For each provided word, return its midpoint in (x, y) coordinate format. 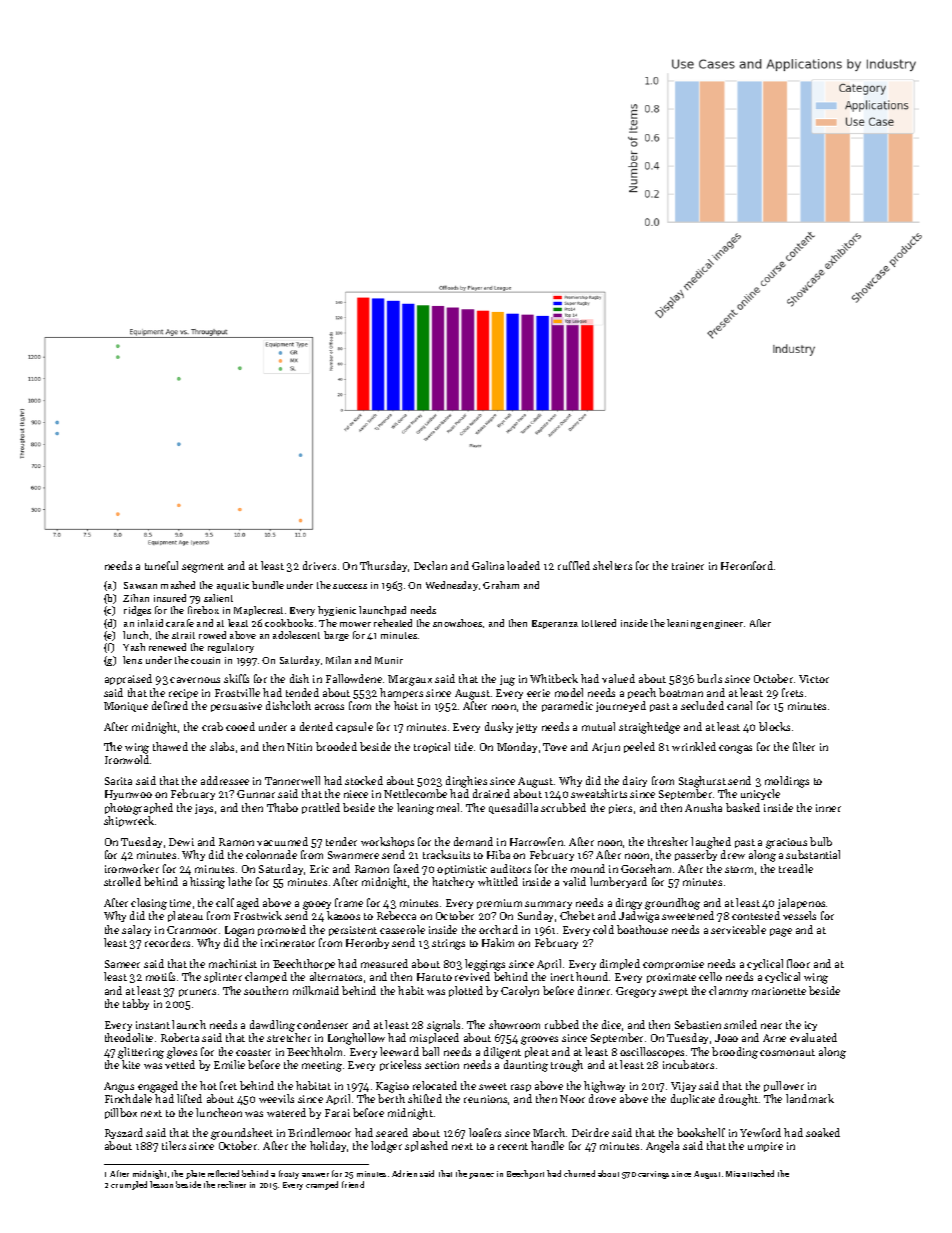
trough (567, 1066)
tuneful (161, 565)
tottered (599, 623)
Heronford (747, 565)
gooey (317, 905)
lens (132, 660)
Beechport (525, 1174)
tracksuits (446, 854)
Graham (501, 585)
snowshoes (457, 623)
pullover (784, 1086)
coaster (253, 1052)
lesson (161, 1184)
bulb (821, 841)
